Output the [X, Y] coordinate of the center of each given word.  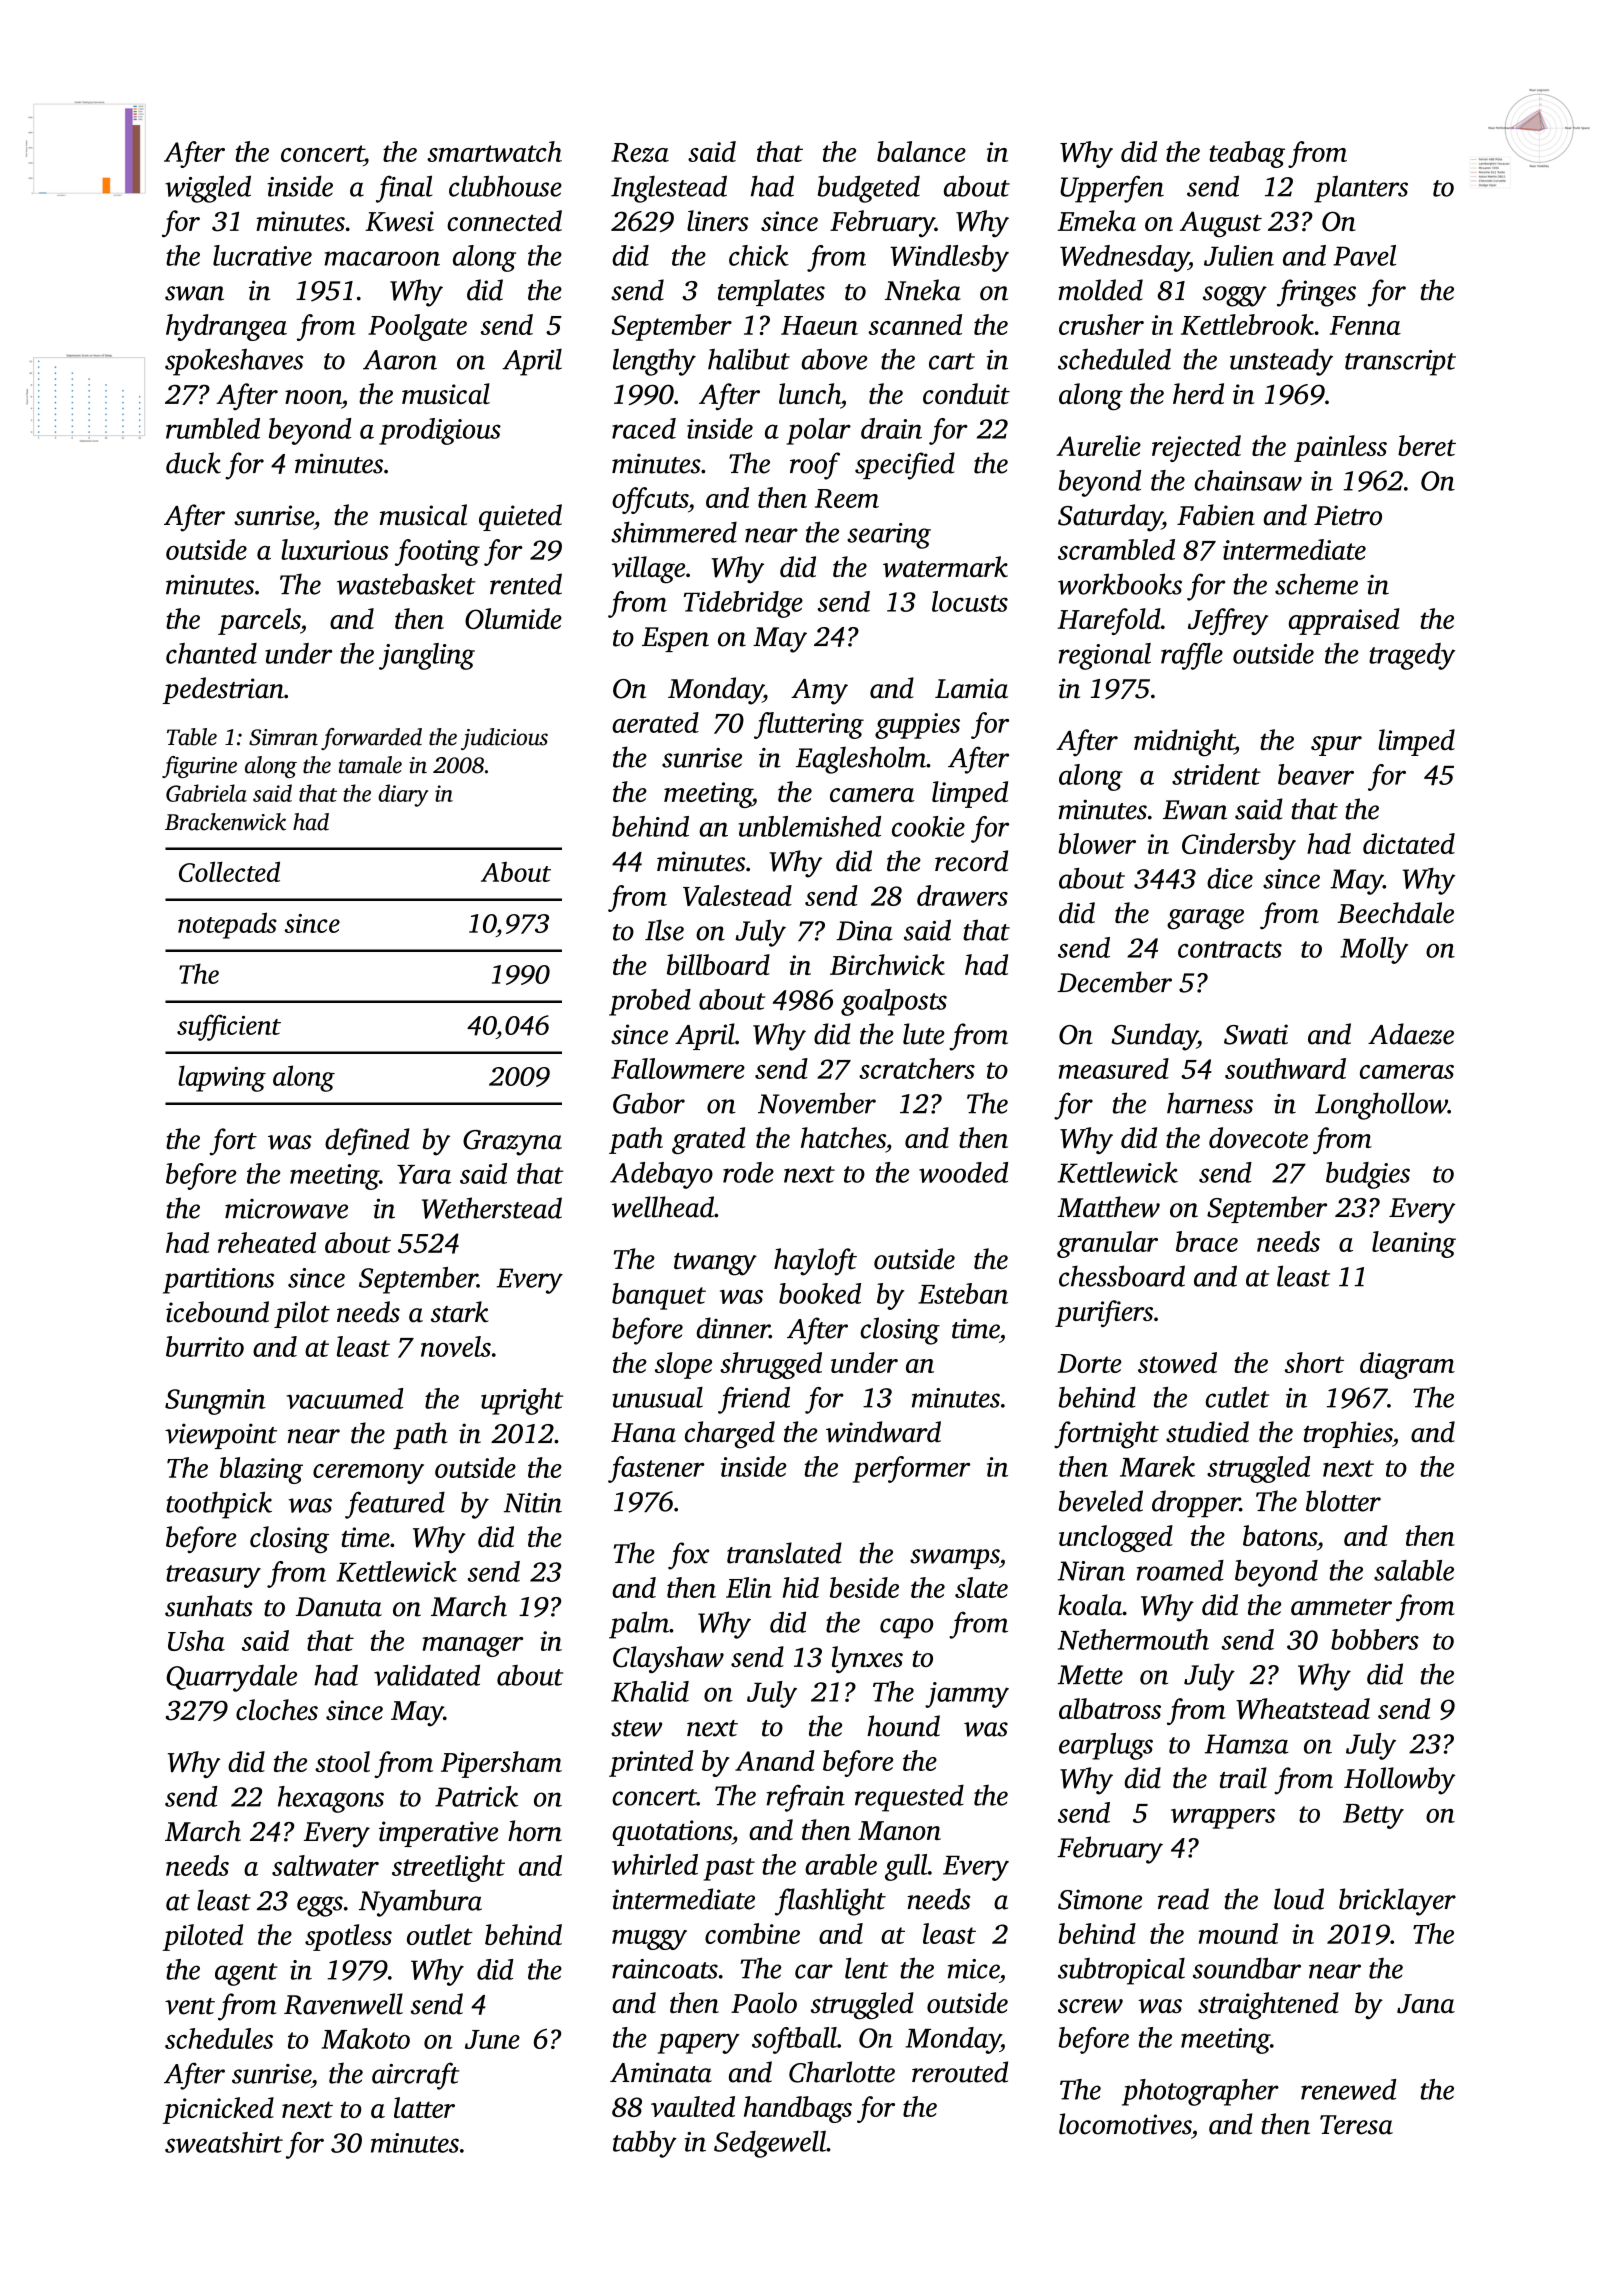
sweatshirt [224, 2142]
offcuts [650, 500]
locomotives [1125, 2124]
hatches [843, 1137]
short [1314, 1362]
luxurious [335, 549]
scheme [1316, 584]
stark [460, 1312]
